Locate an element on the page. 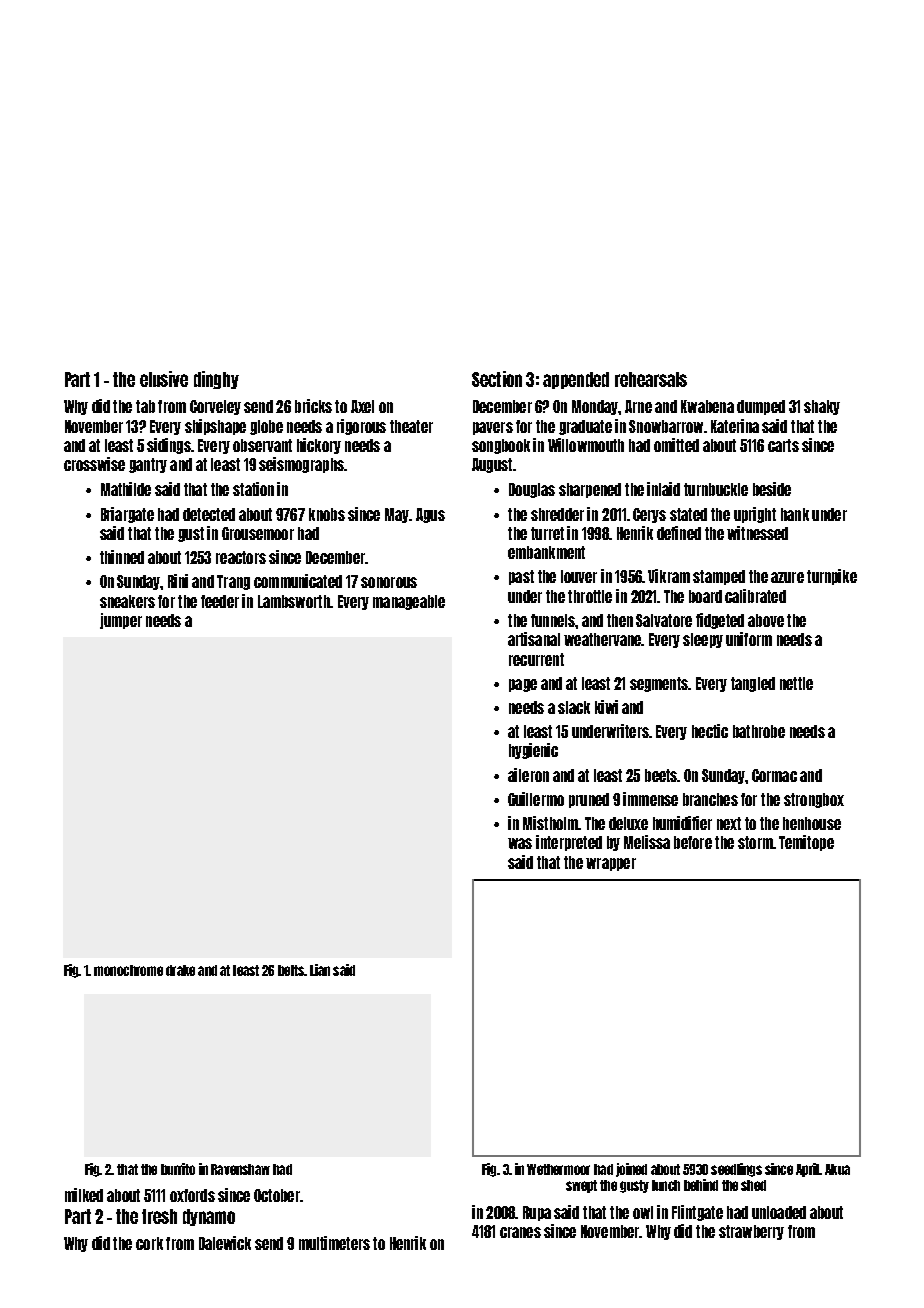  appended is located at coordinates (576, 380).
